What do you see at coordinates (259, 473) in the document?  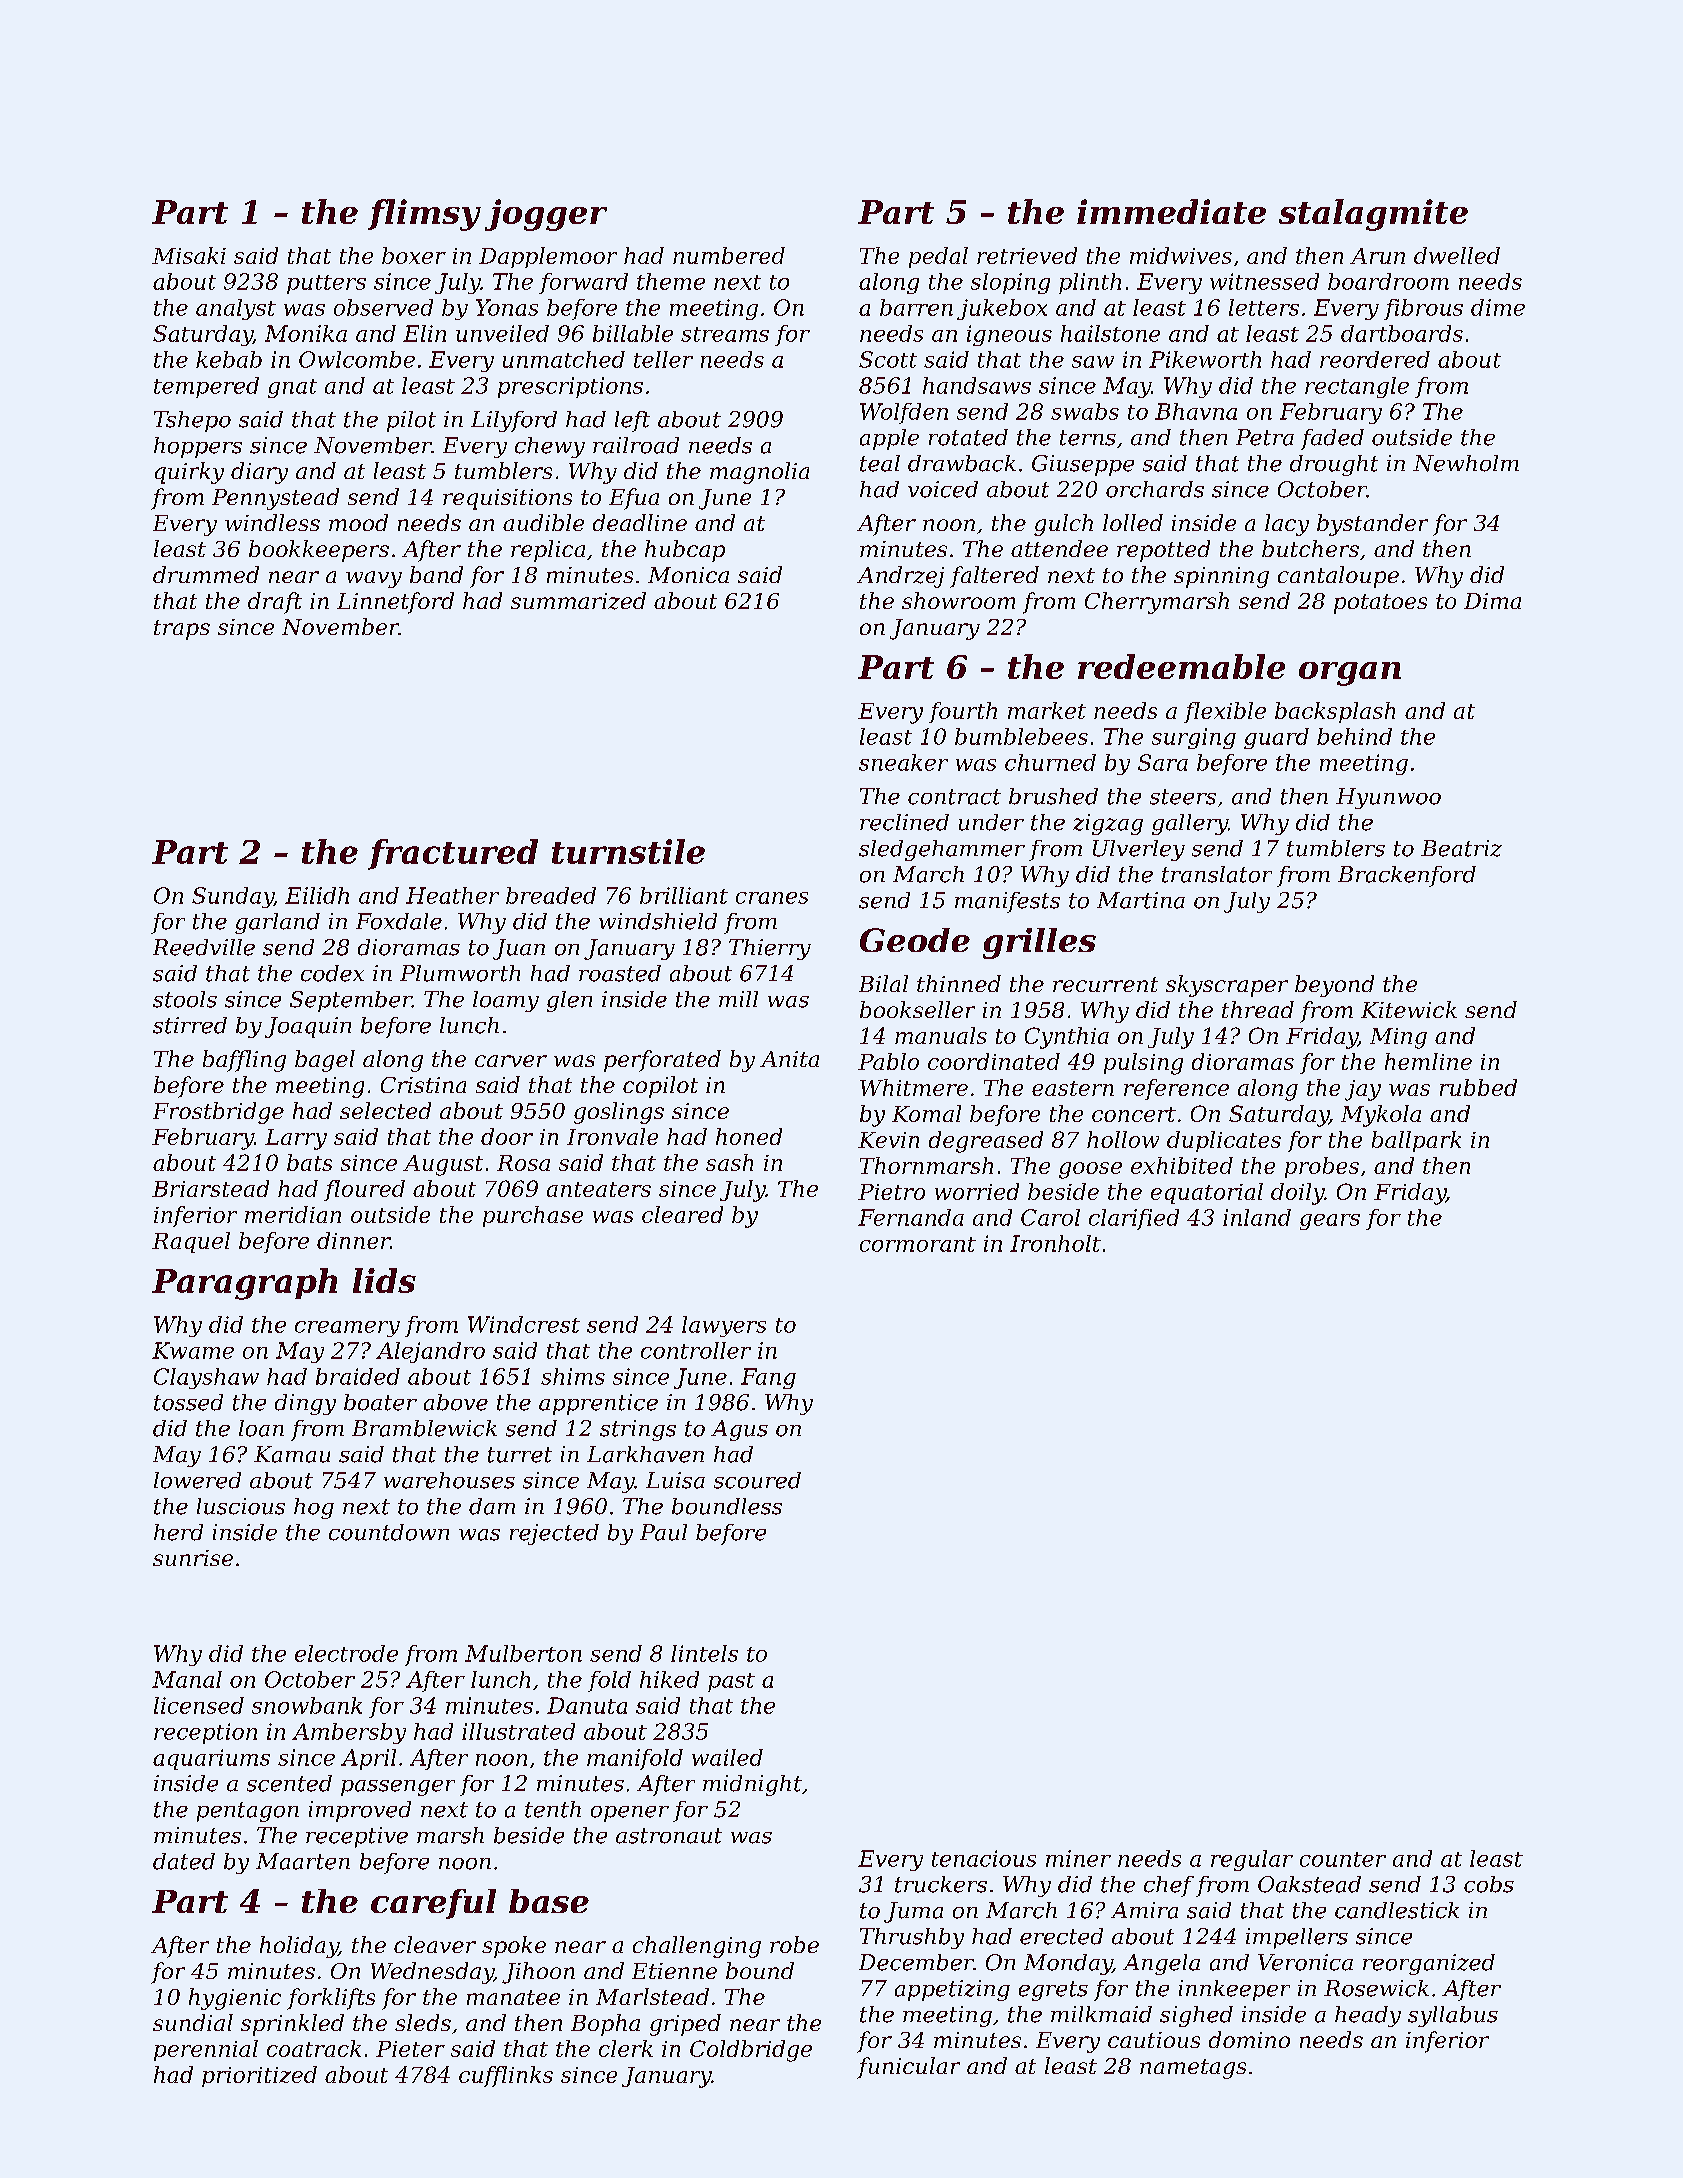 I see `diary` at bounding box center [259, 473].
